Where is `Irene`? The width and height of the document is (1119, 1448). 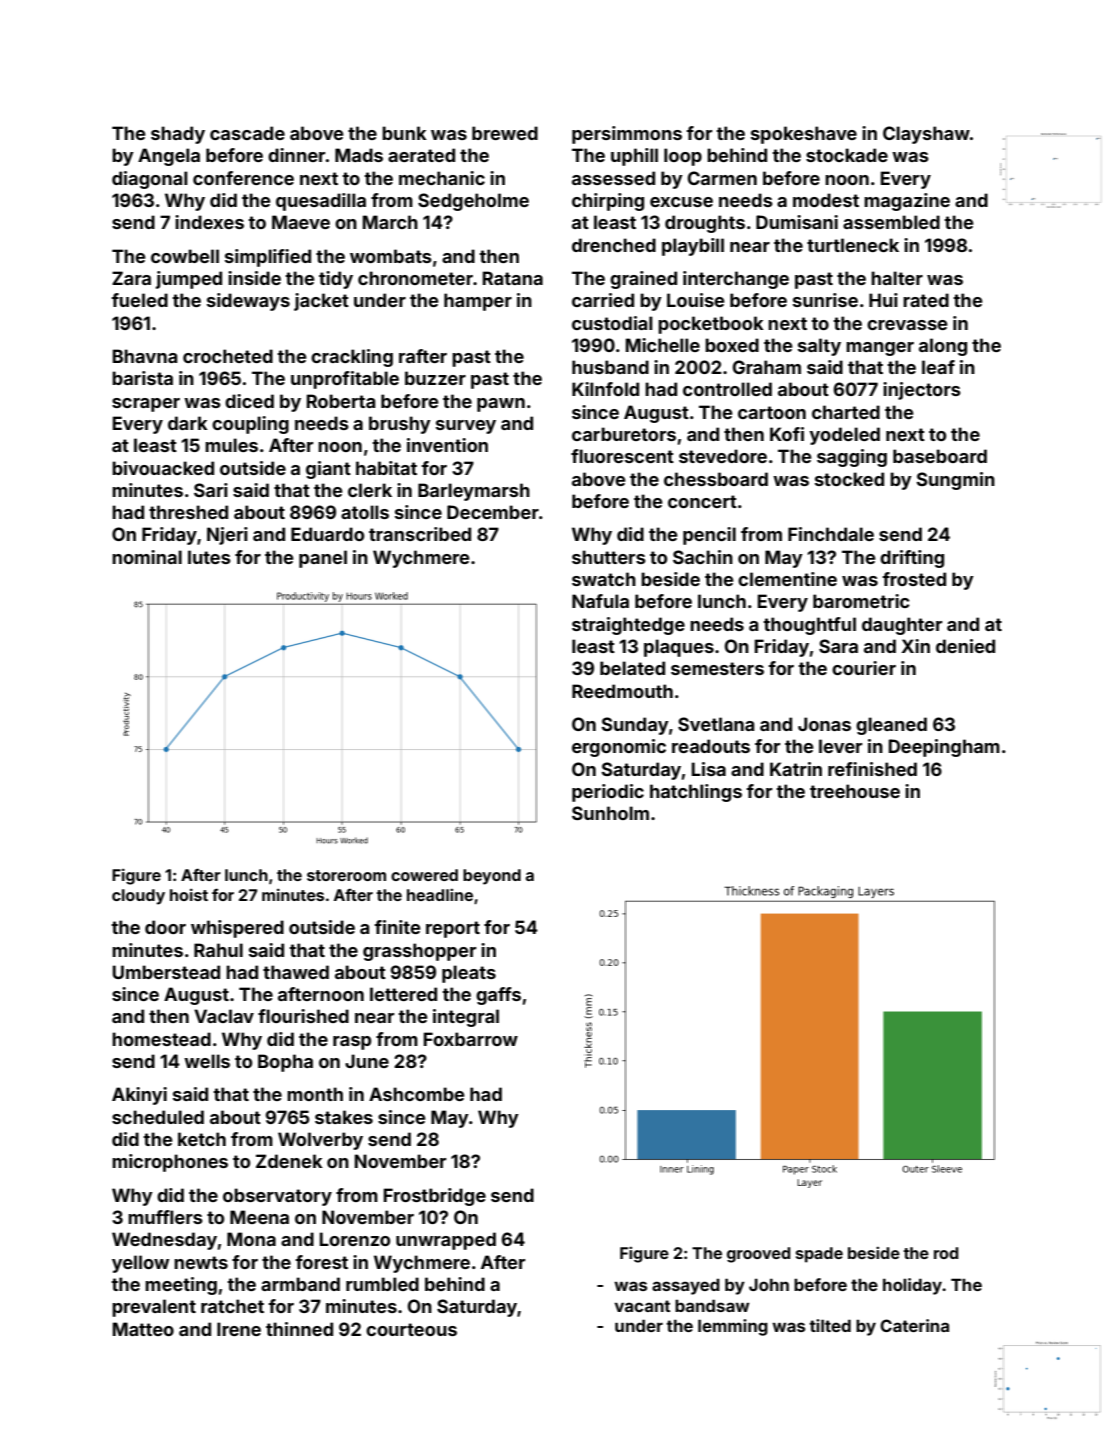 Irene is located at coordinates (239, 1329).
